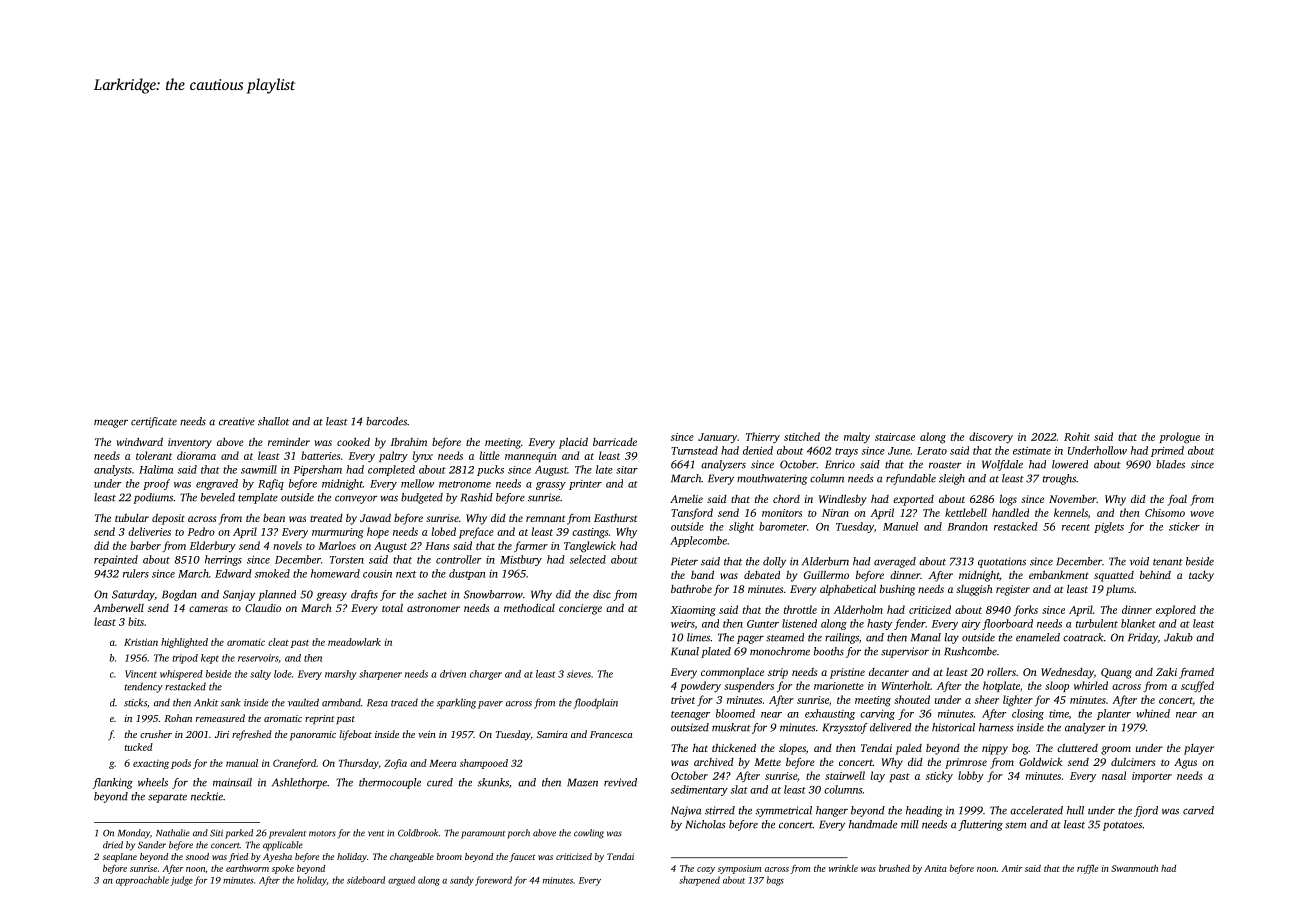  What do you see at coordinates (780, 651) in the screenshot?
I see `monochrome` at bounding box center [780, 651].
